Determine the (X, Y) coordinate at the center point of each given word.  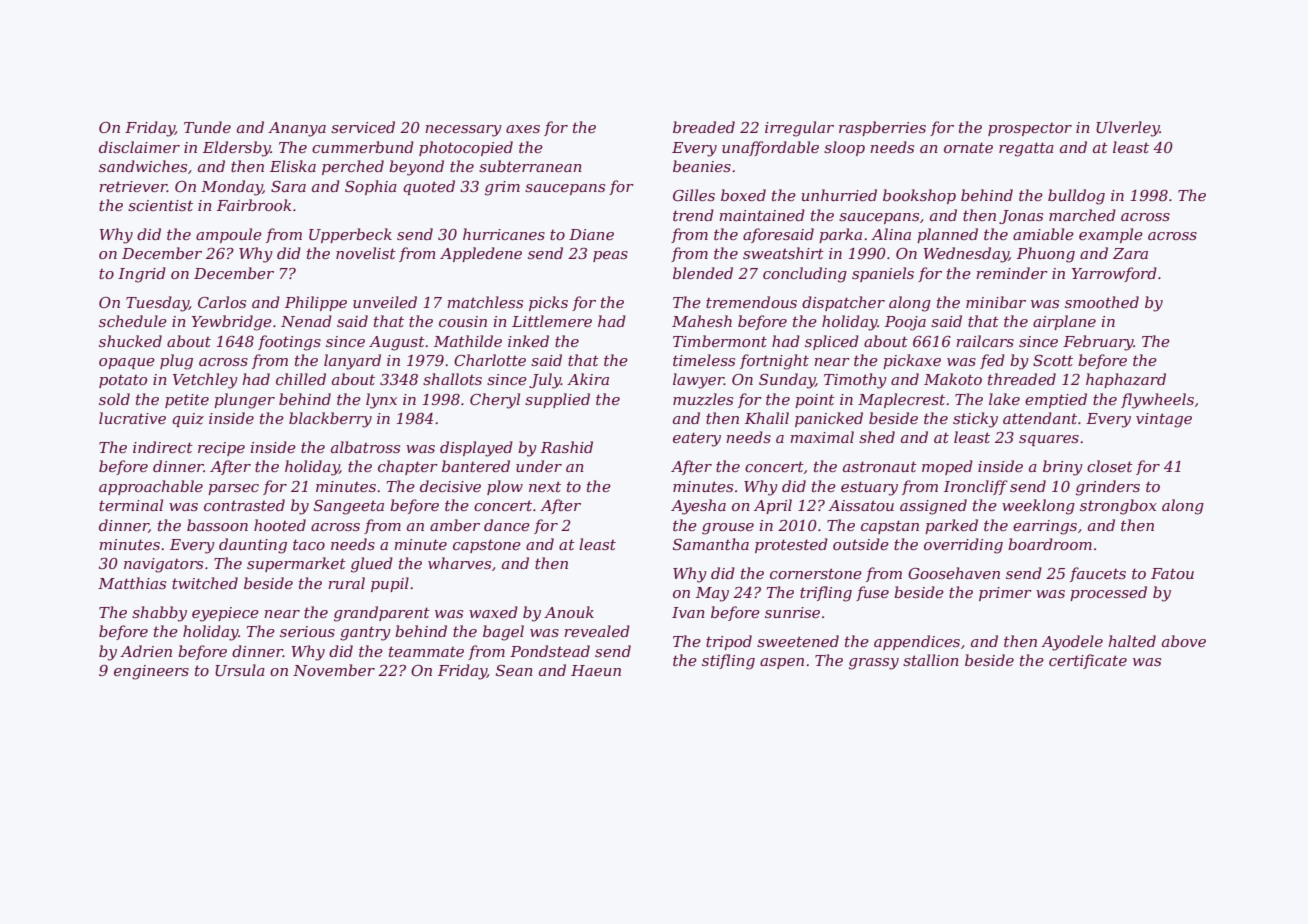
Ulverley (1128, 129)
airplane (1064, 322)
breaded (704, 127)
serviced (363, 127)
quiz (188, 420)
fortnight (774, 362)
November (334, 670)
